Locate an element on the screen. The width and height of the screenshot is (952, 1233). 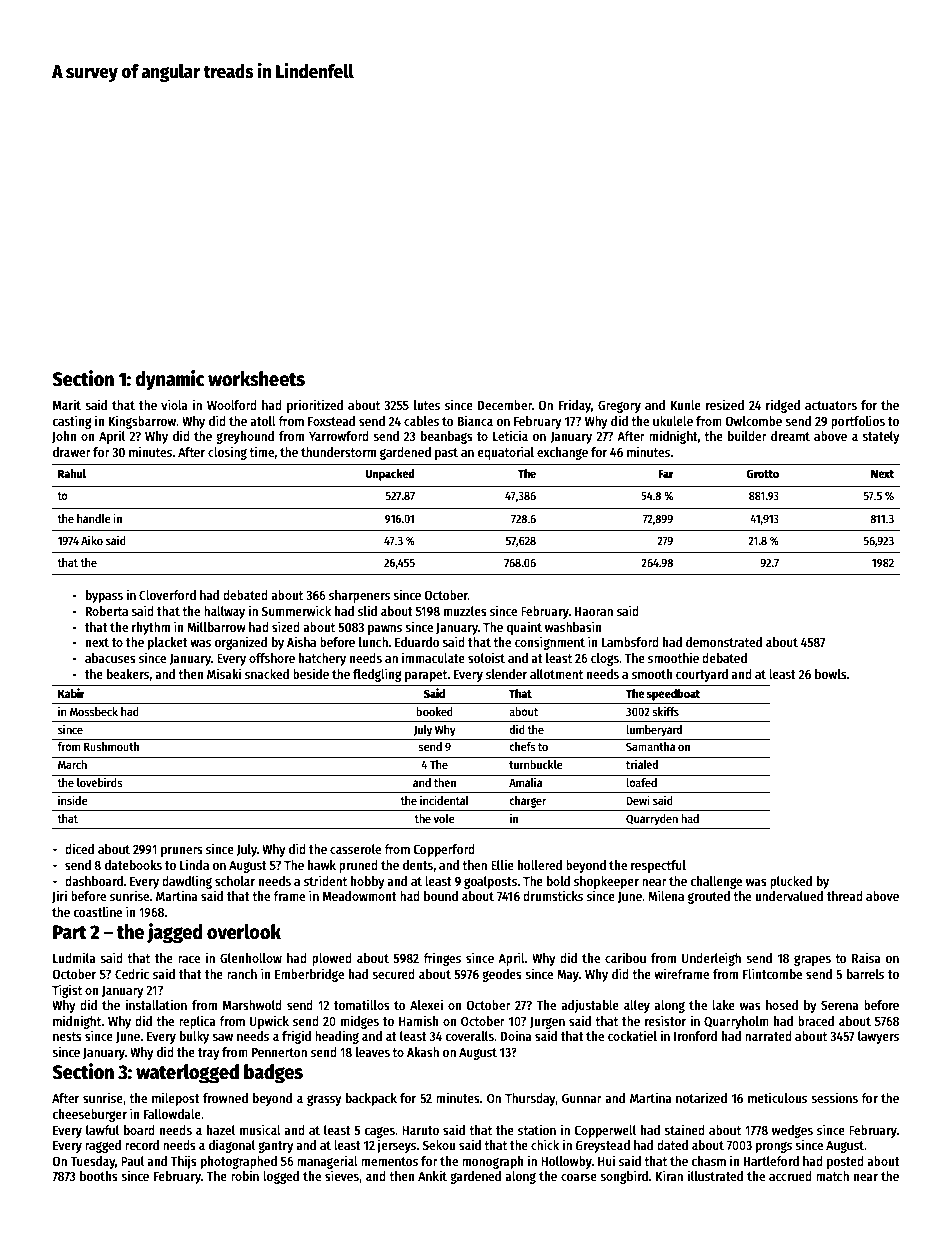
builder is located at coordinates (747, 435).
